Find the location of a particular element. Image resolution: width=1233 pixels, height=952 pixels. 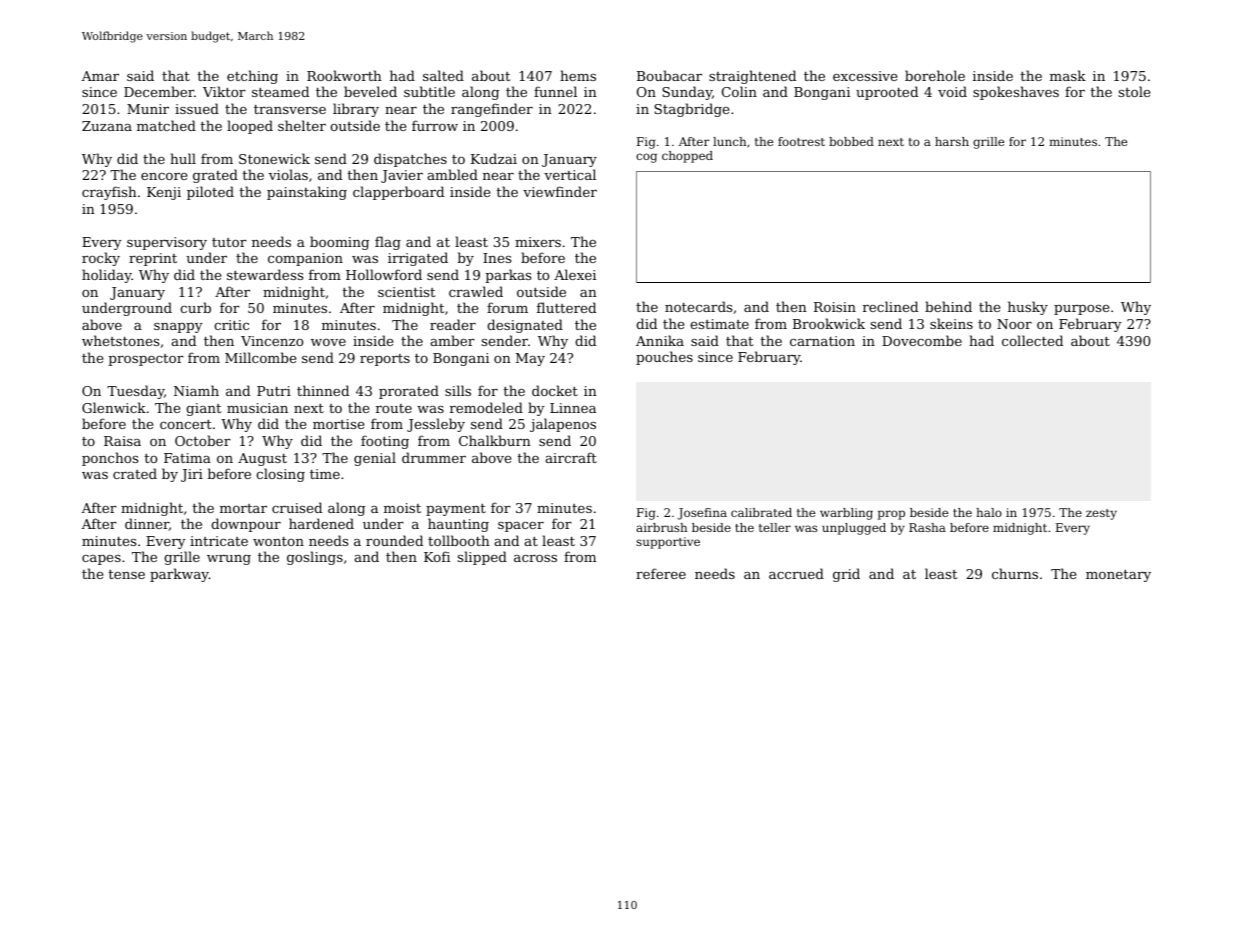

zesty is located at coordinates (1101, 514).
